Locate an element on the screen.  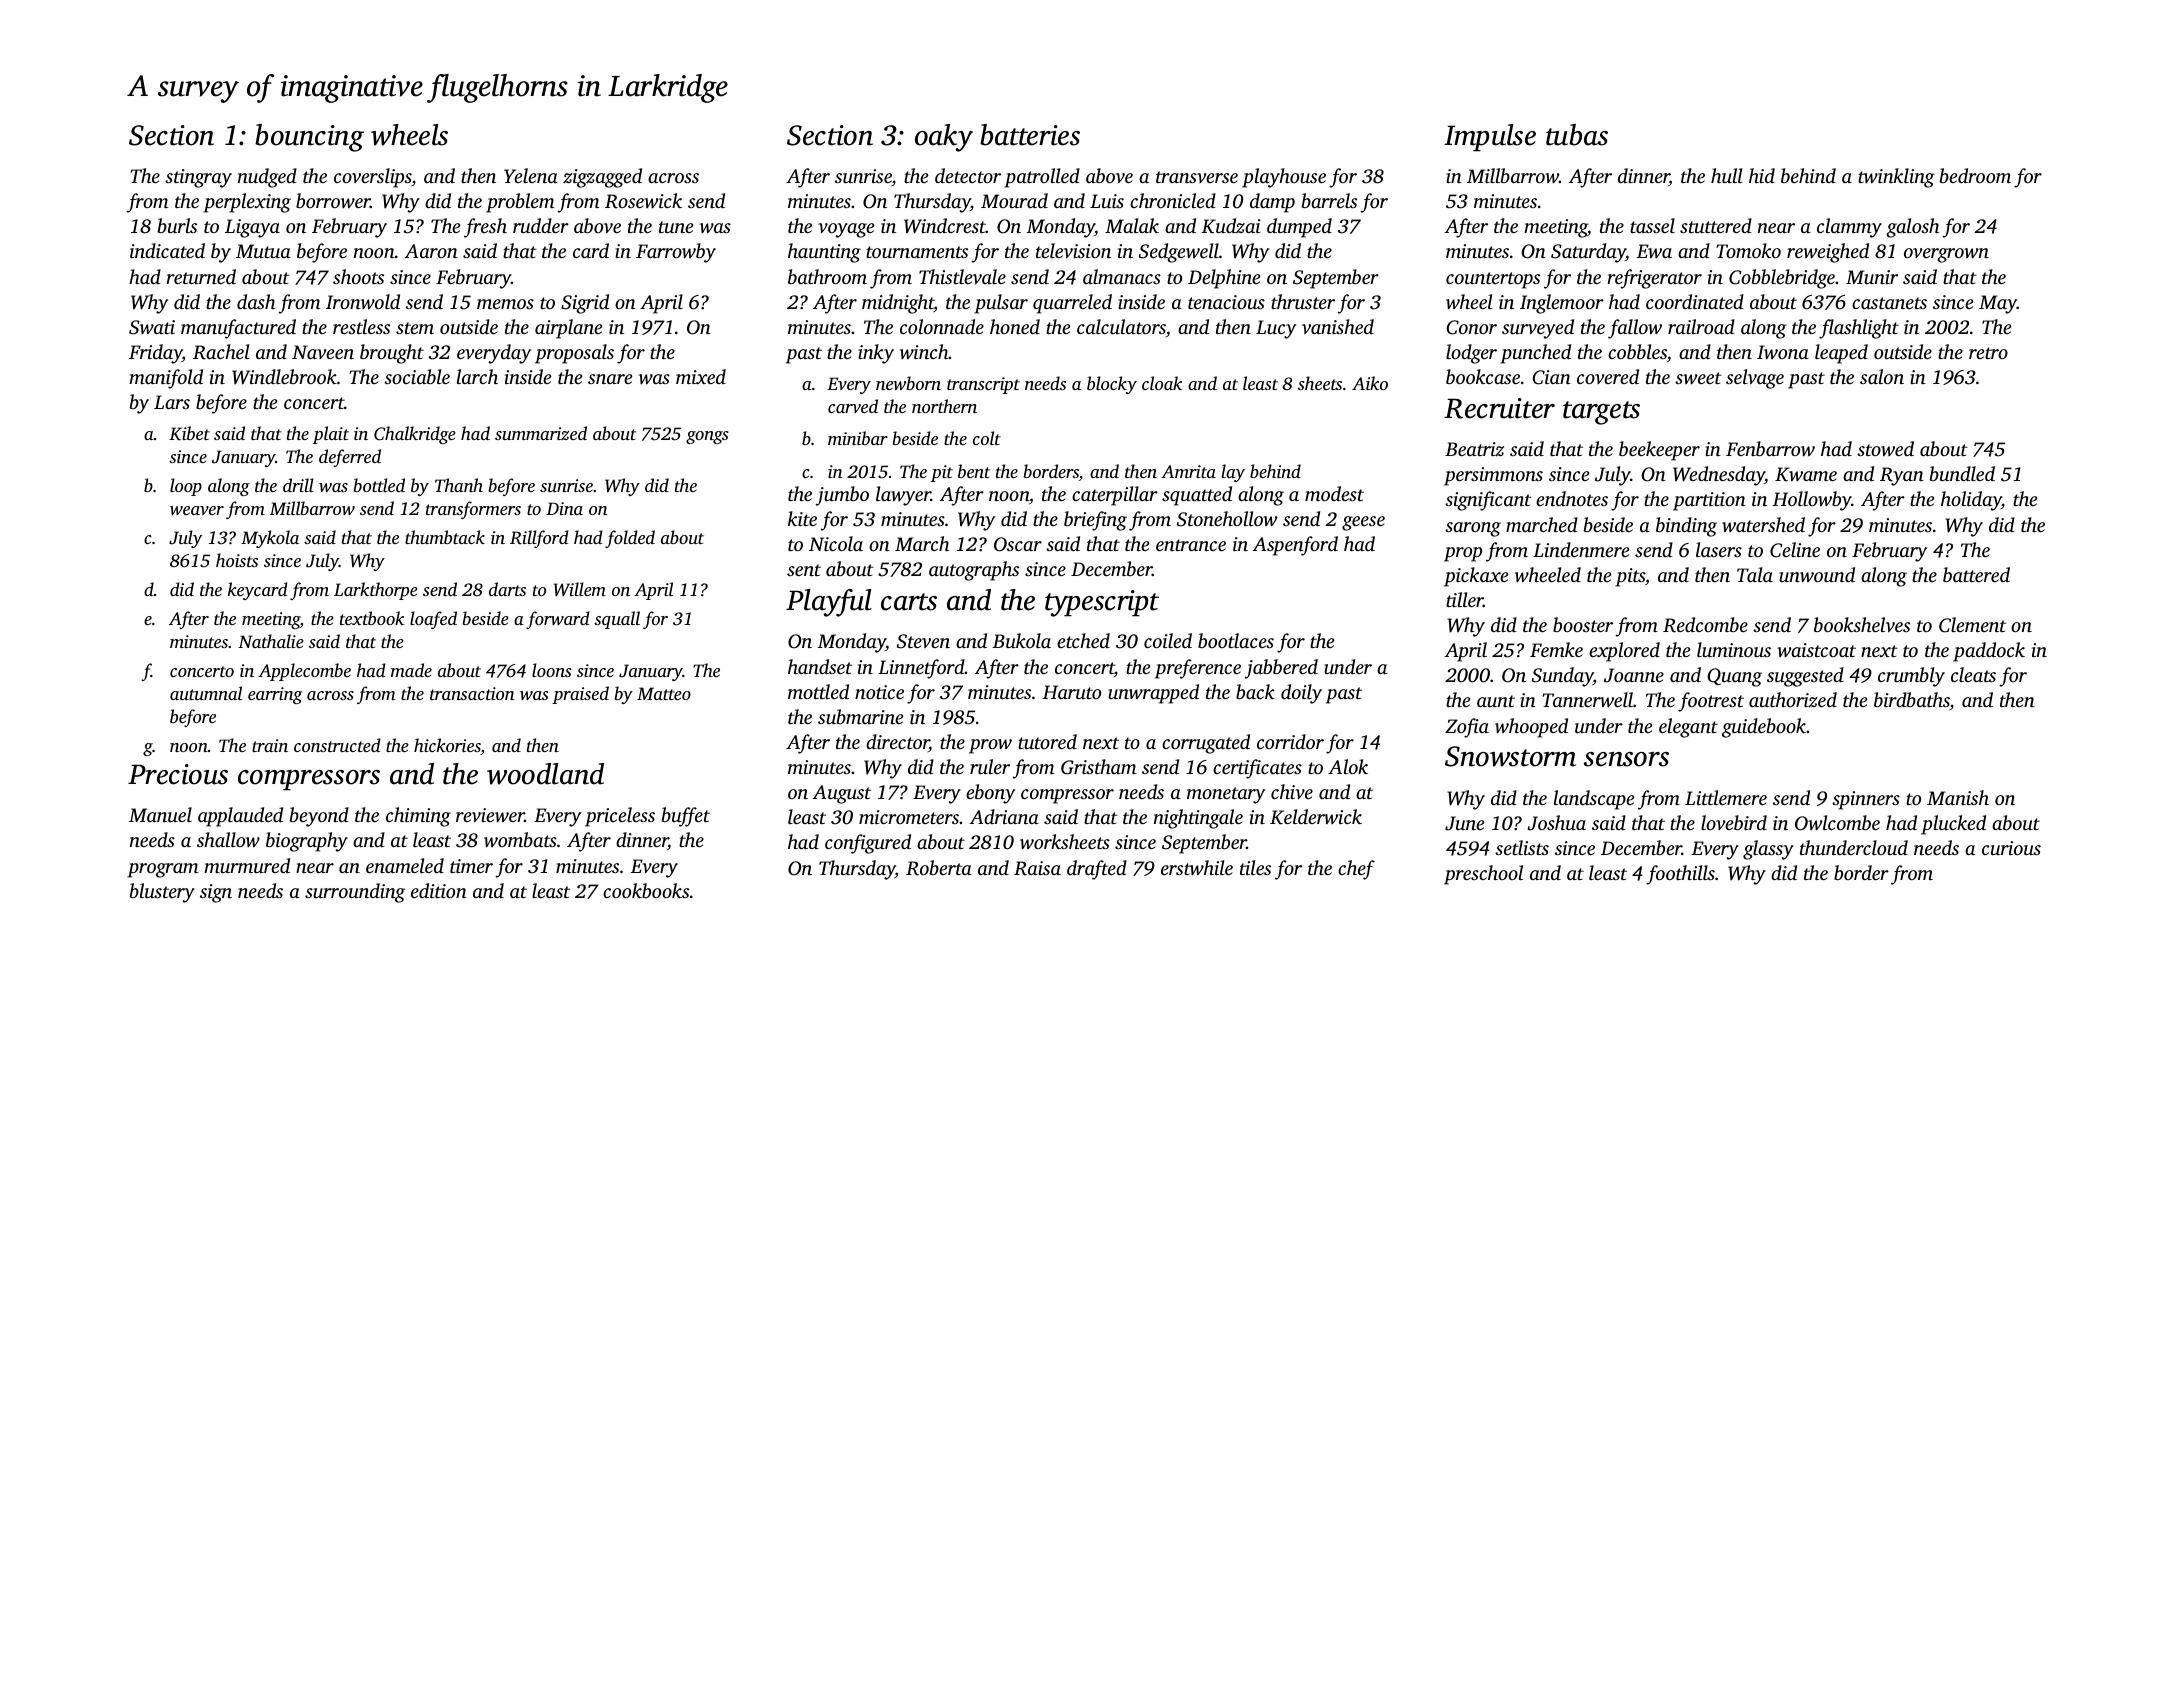
Gristham is located at coordinates (1098, 767).
